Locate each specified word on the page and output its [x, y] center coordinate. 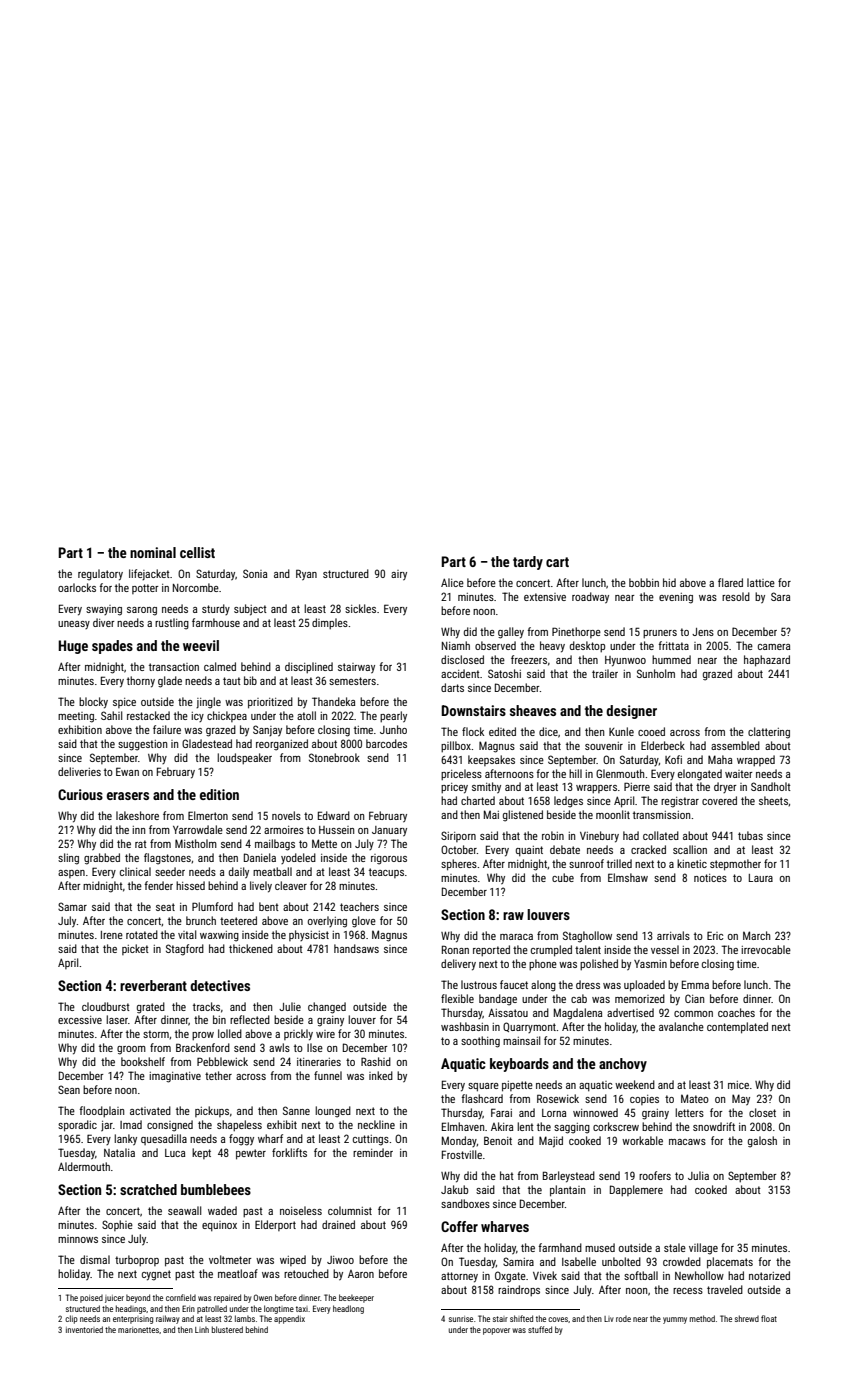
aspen [71, 874]
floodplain [102, 1111]
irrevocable [766, 949]
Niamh [456, 645]
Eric [715, 935]
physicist [309, 935]
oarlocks [77, 587]
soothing [480, 1042]
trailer [605, 673]
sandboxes [465, 1203]
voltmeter [230, 1259]
